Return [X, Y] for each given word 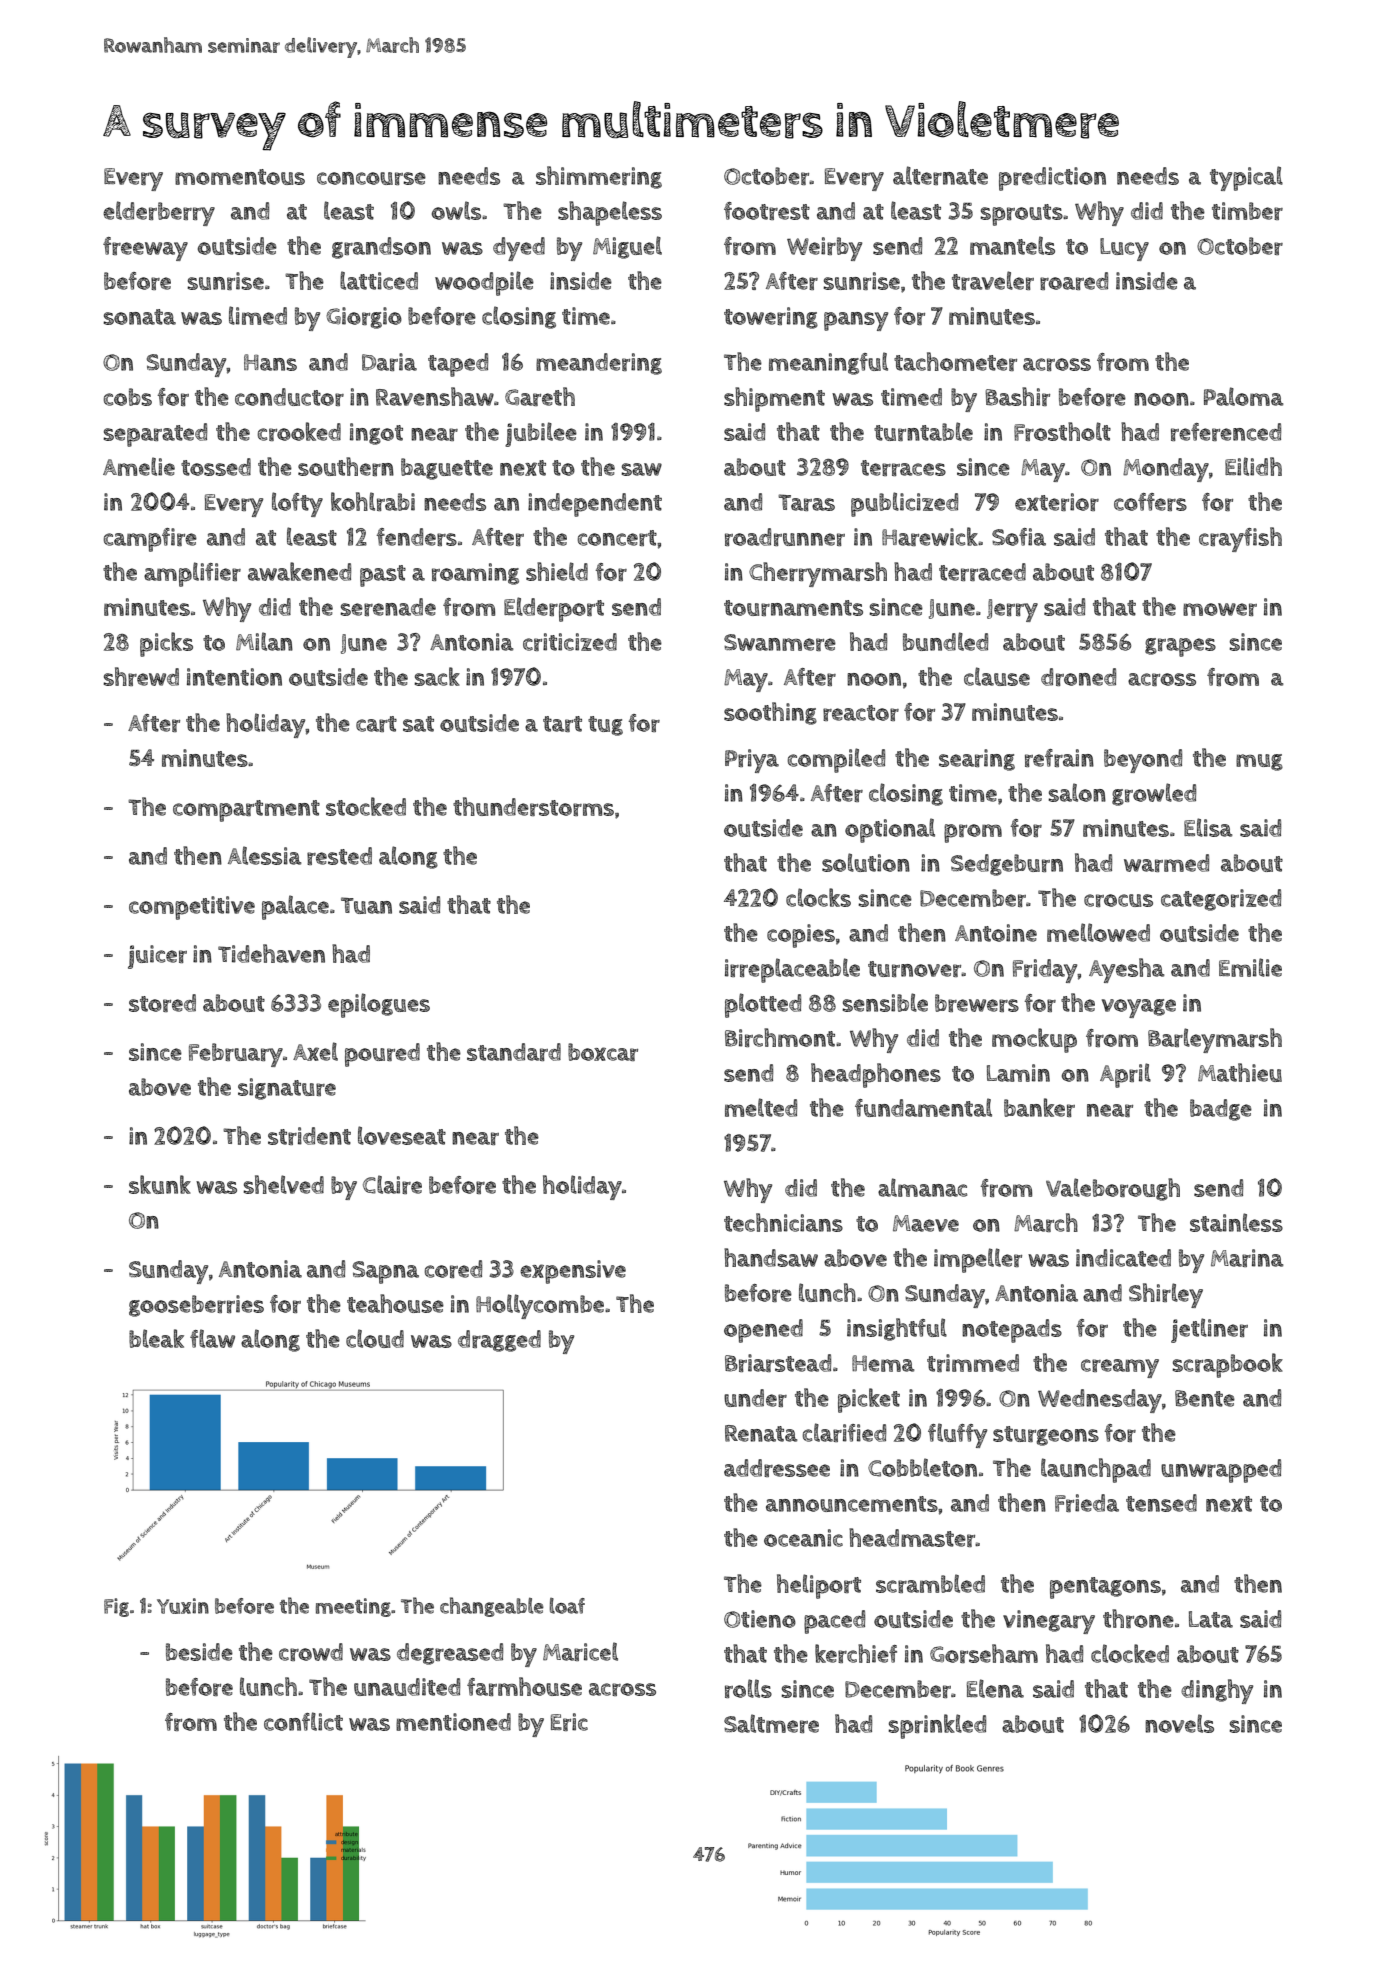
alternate [940, 175]
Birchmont [780, 1037]
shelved [283, 1184]
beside [199, 1652]
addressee [777, 1468]
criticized [570, 642]
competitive [192, 908]
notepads [1012, 1331]
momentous [240, 177]
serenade [388, 607]
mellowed [1098, 932]
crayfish [1240, 539]
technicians [783, 1222]
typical [1246, 178]
